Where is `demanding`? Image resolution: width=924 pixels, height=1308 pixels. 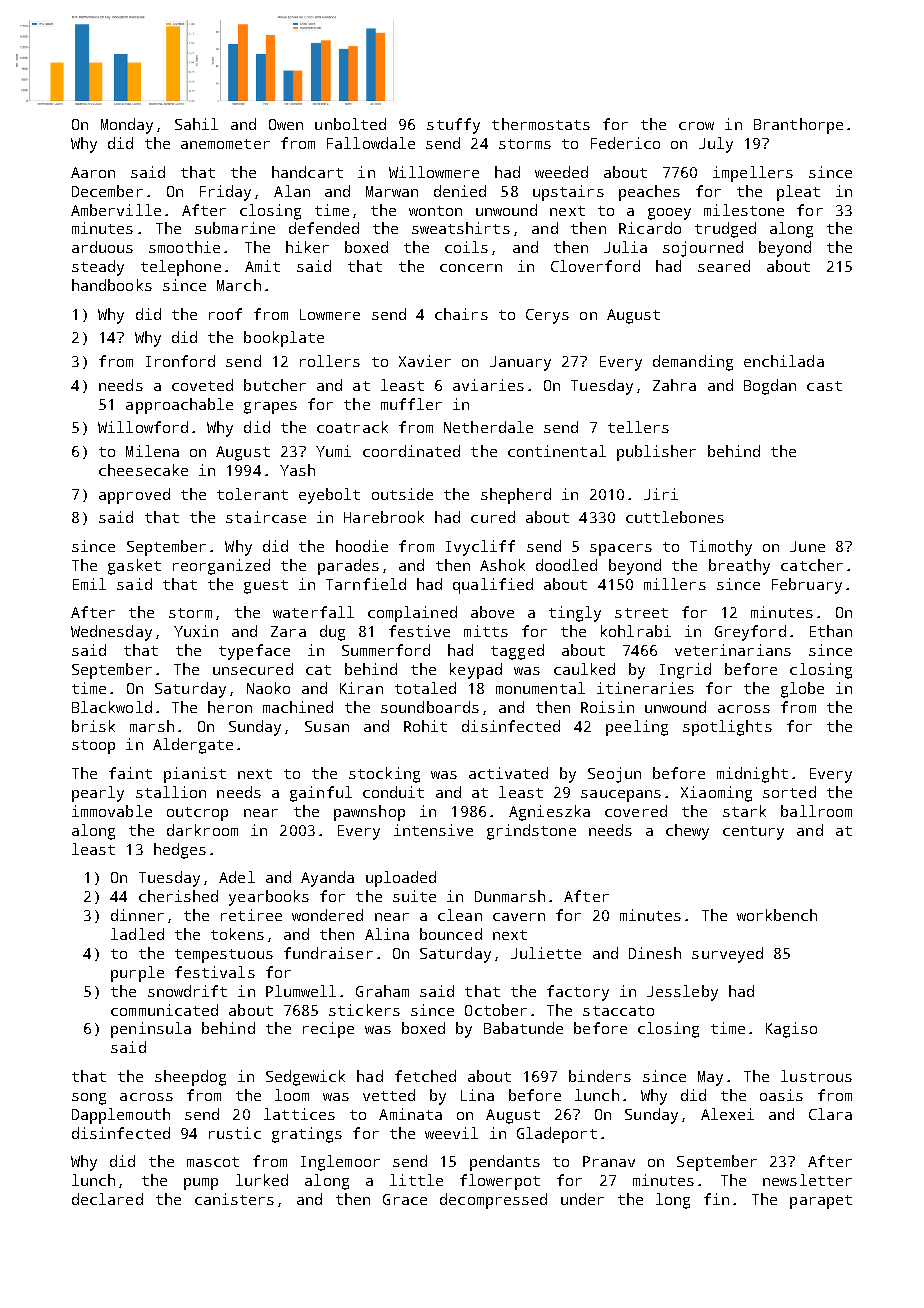
demanding is located at coordinates (693, 363).
